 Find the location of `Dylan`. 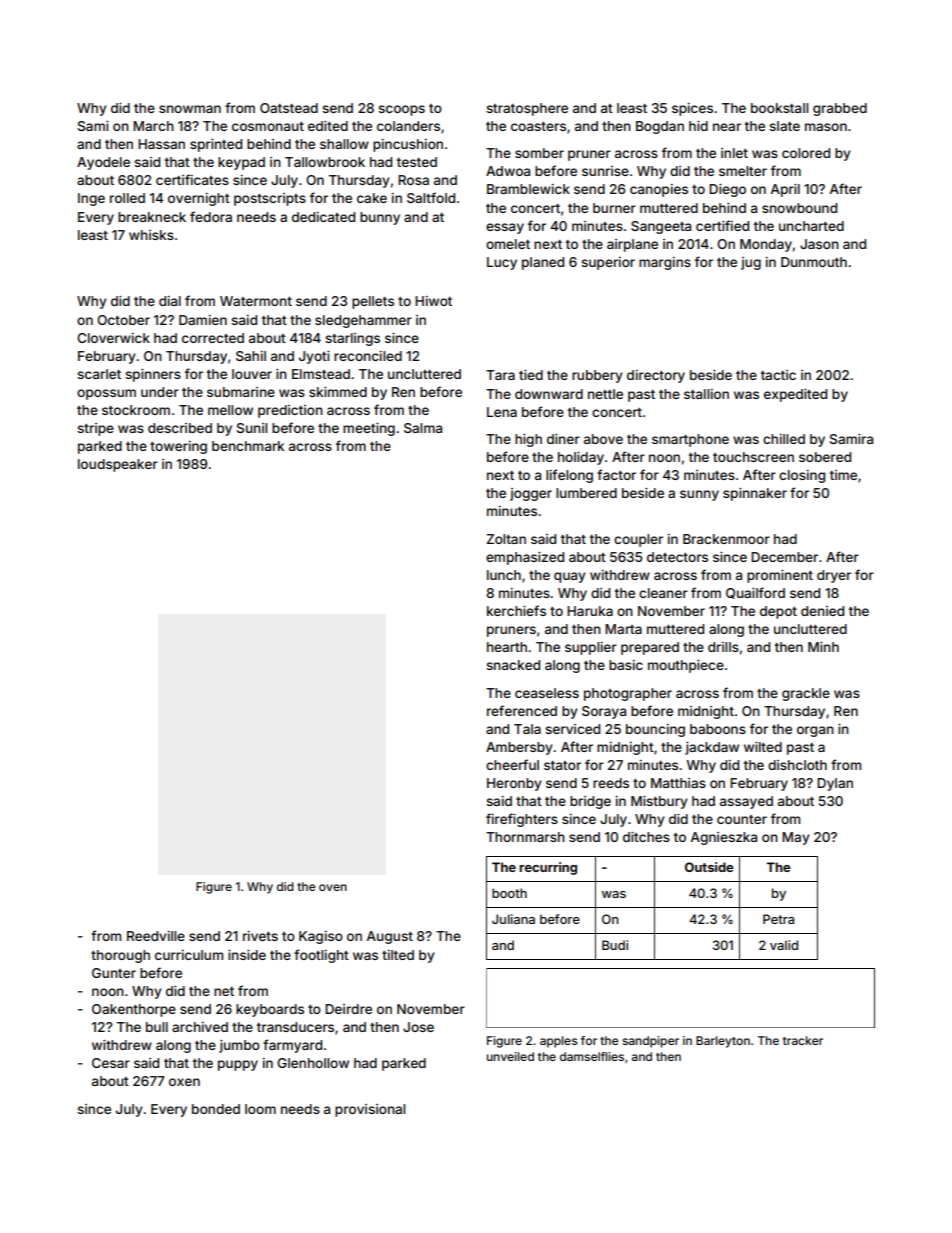

Dylan is located at coordinates (835, 784).
